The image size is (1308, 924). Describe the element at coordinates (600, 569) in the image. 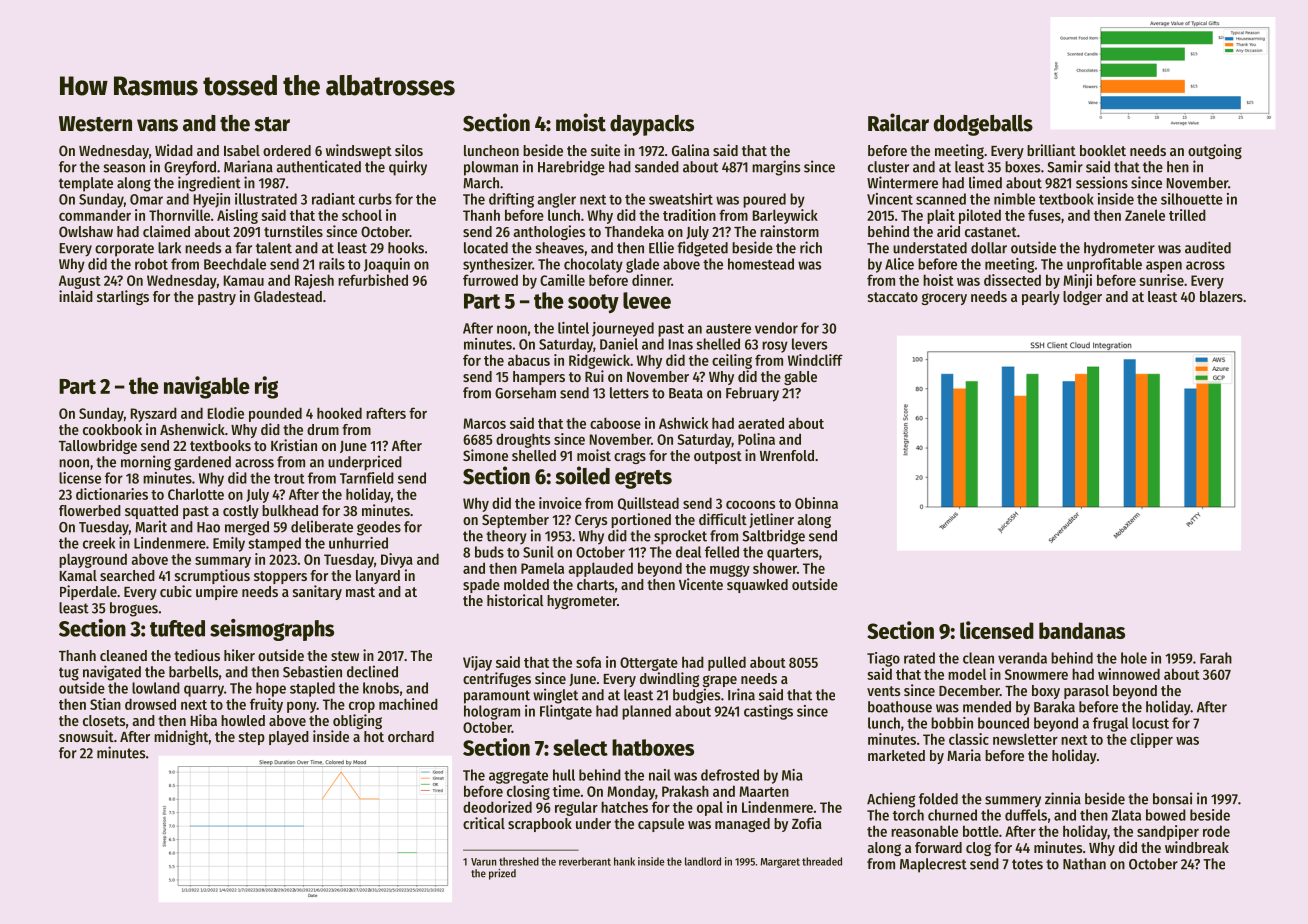

I see `applauded` at that location.
